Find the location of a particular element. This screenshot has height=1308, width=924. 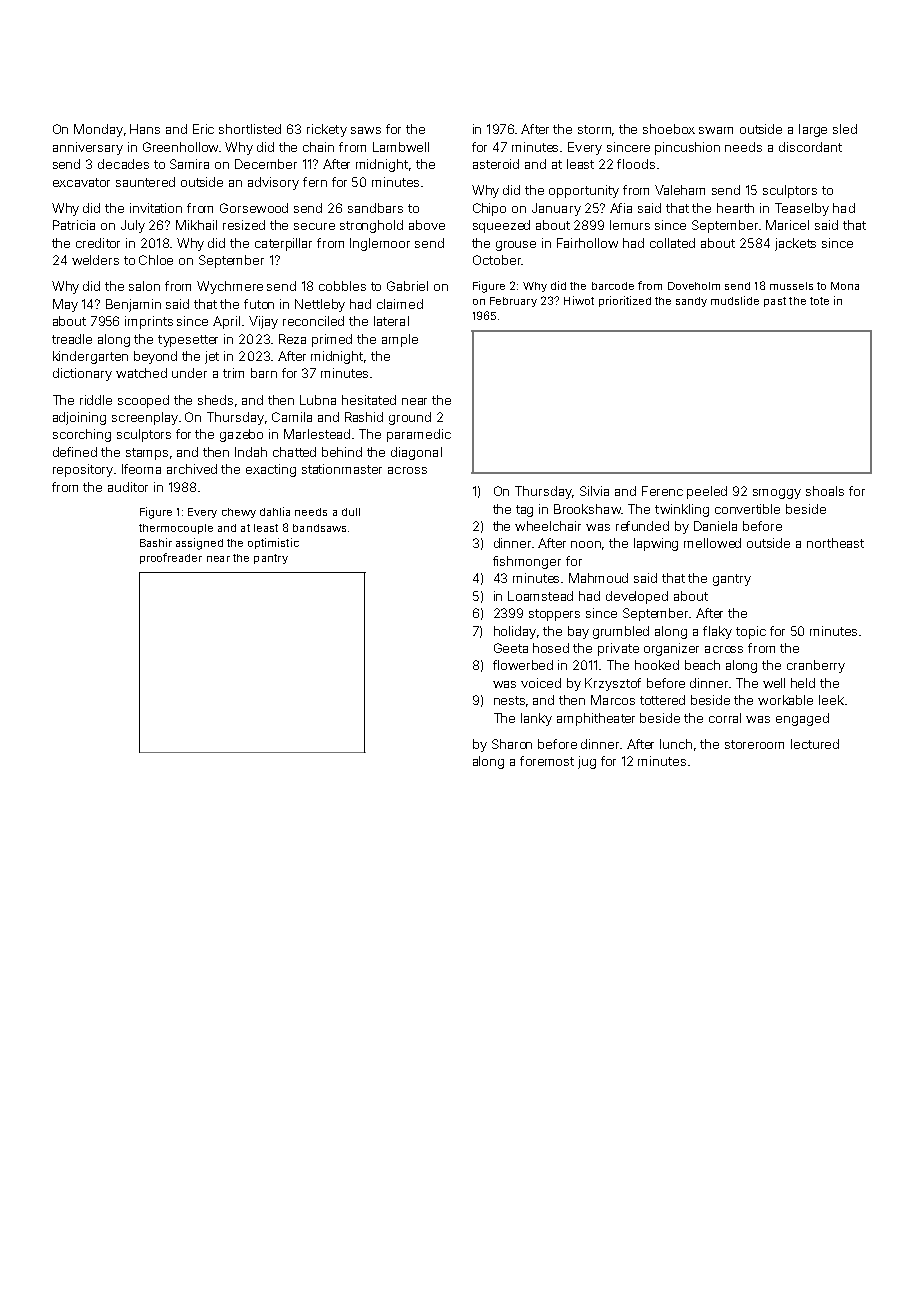

anniversary is located at coordinates (88, 148).
